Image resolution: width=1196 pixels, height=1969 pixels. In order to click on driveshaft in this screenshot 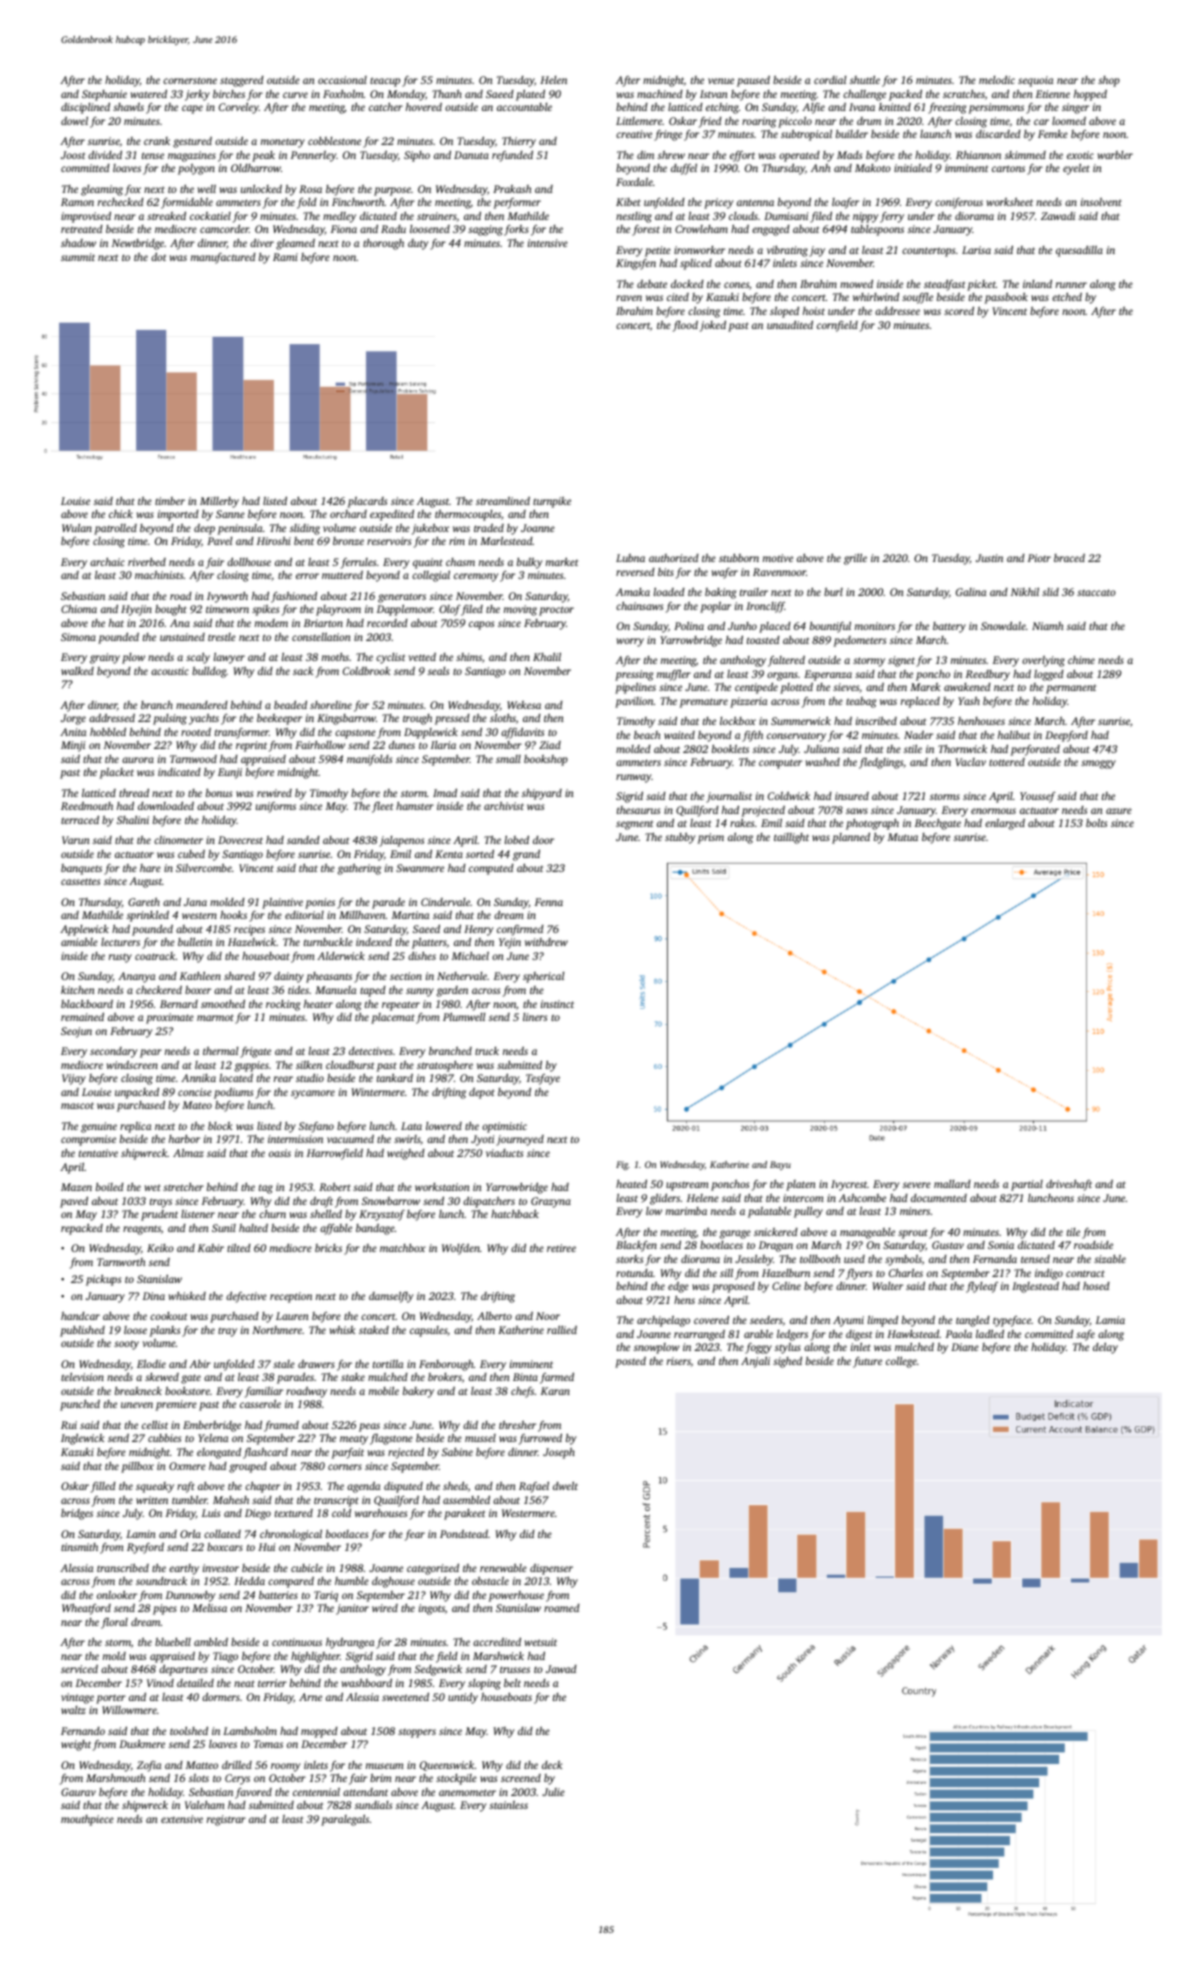, I will do `click(1069, 1185)`.
